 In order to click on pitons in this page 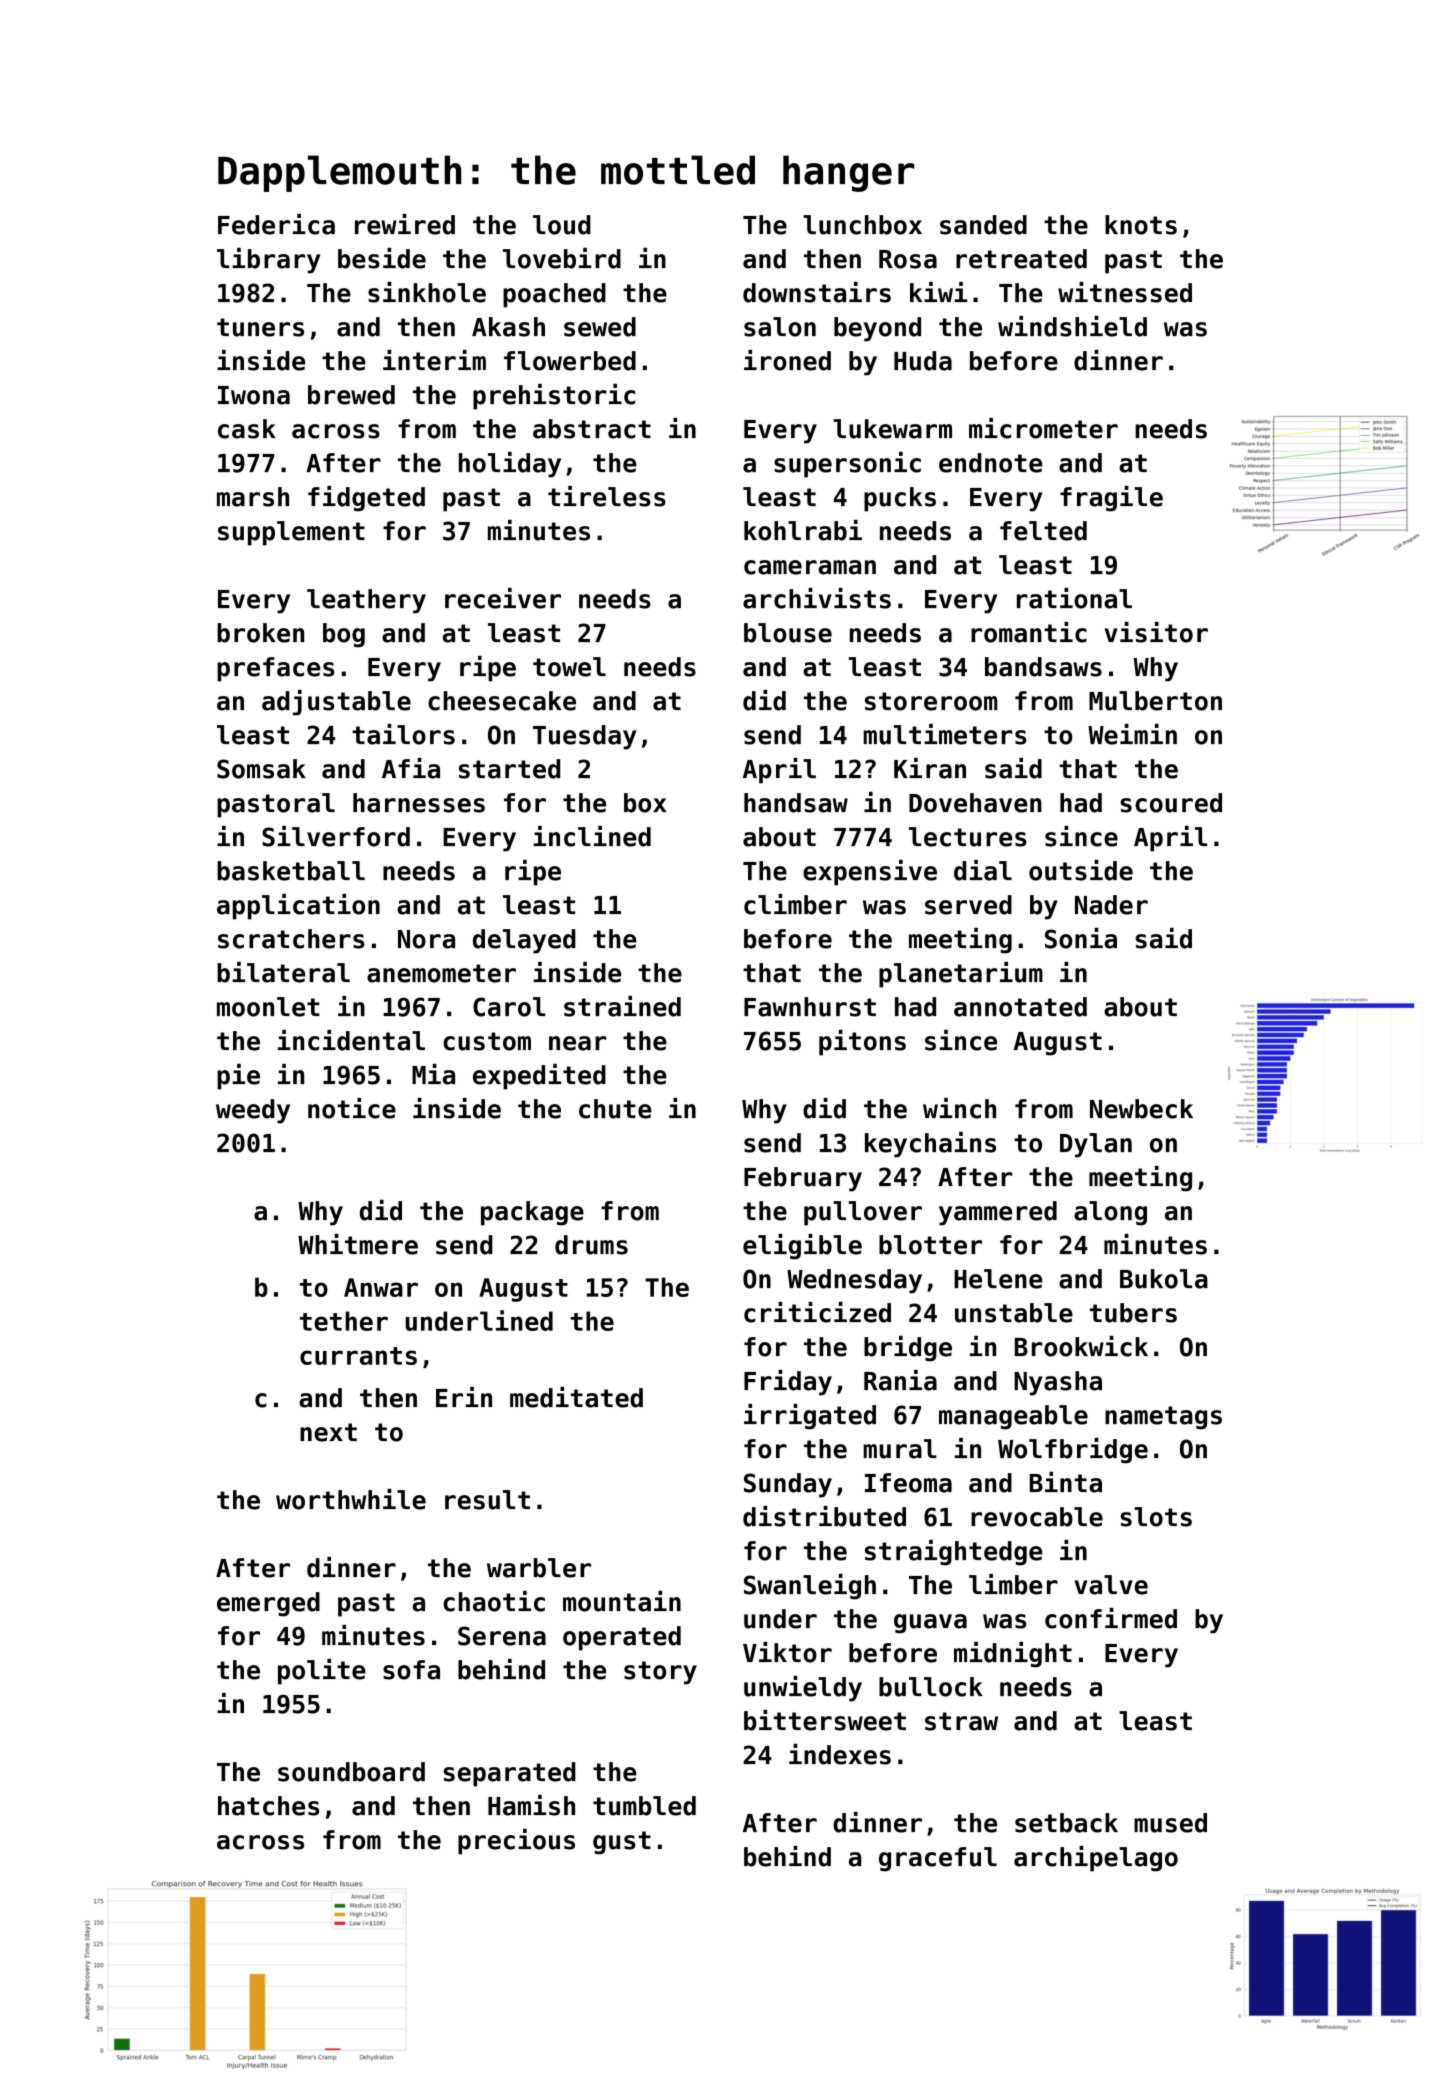, I will do `click(862, 1043)`.
